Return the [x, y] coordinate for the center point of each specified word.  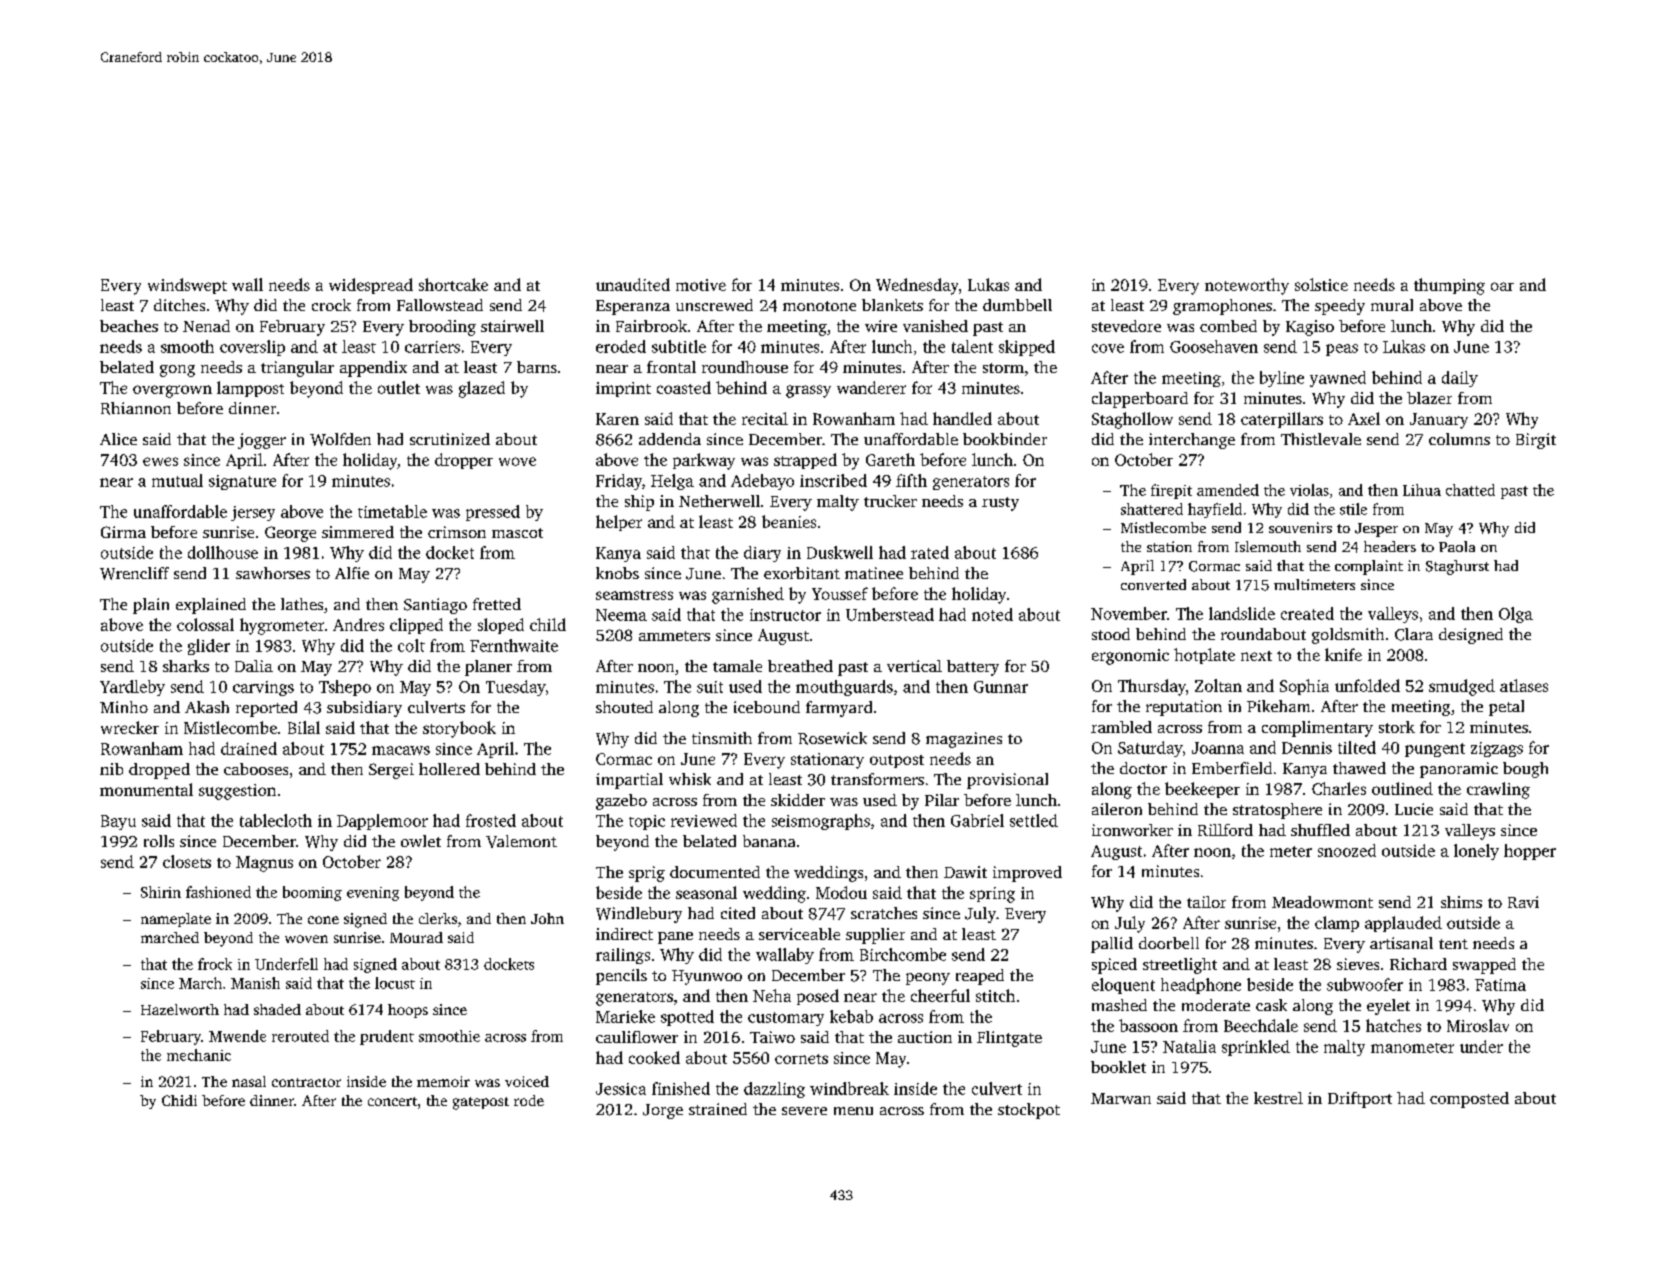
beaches [129, 326]
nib [111, 769]
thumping [1449, 286]
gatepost [481, 1103]
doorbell [1169, 943]
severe [804, 1111]
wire [881, 326]
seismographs [821, 822]
